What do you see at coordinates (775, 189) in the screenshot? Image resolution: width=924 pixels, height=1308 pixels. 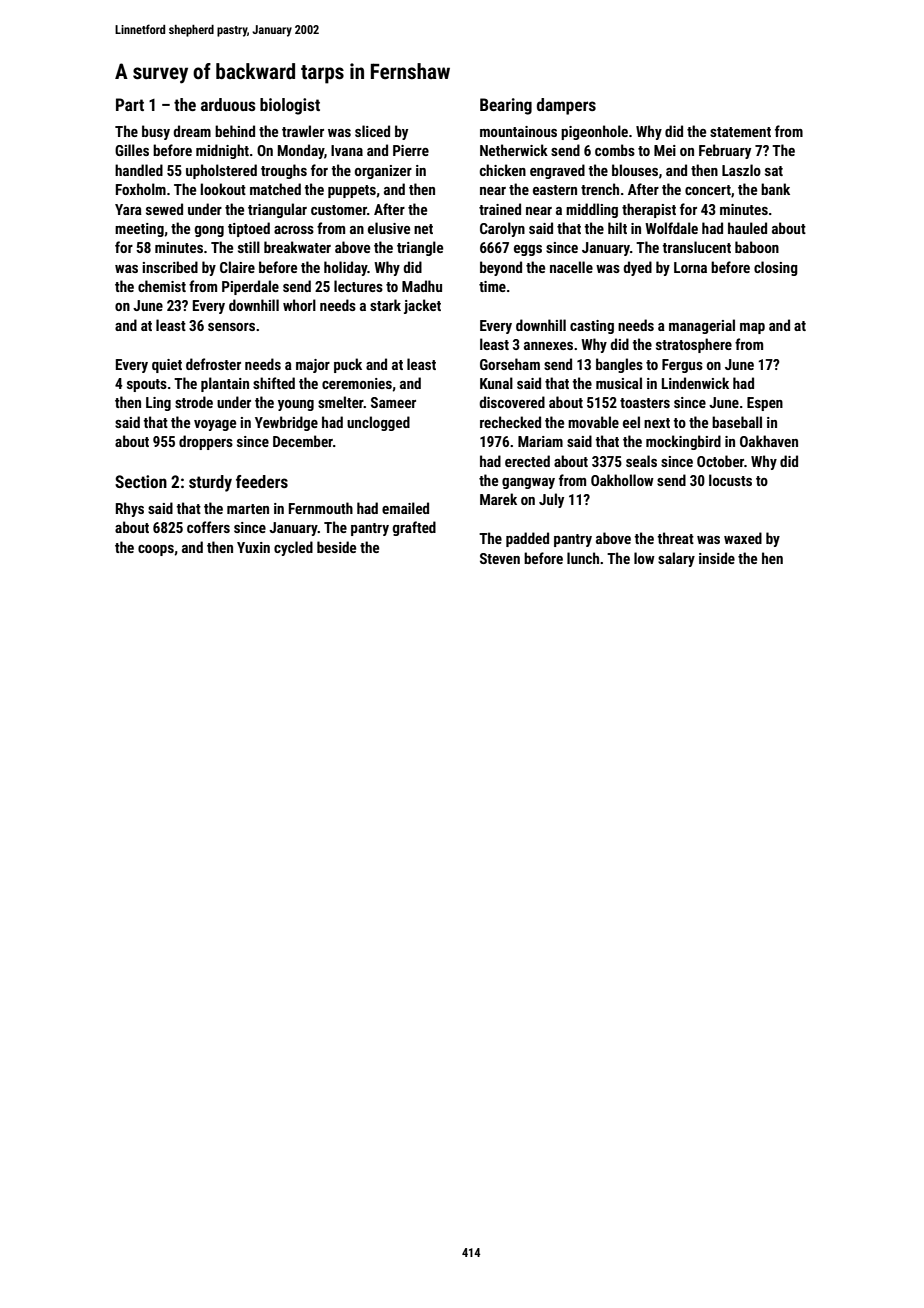 I see `bank` at bounding box center [775, 189].
